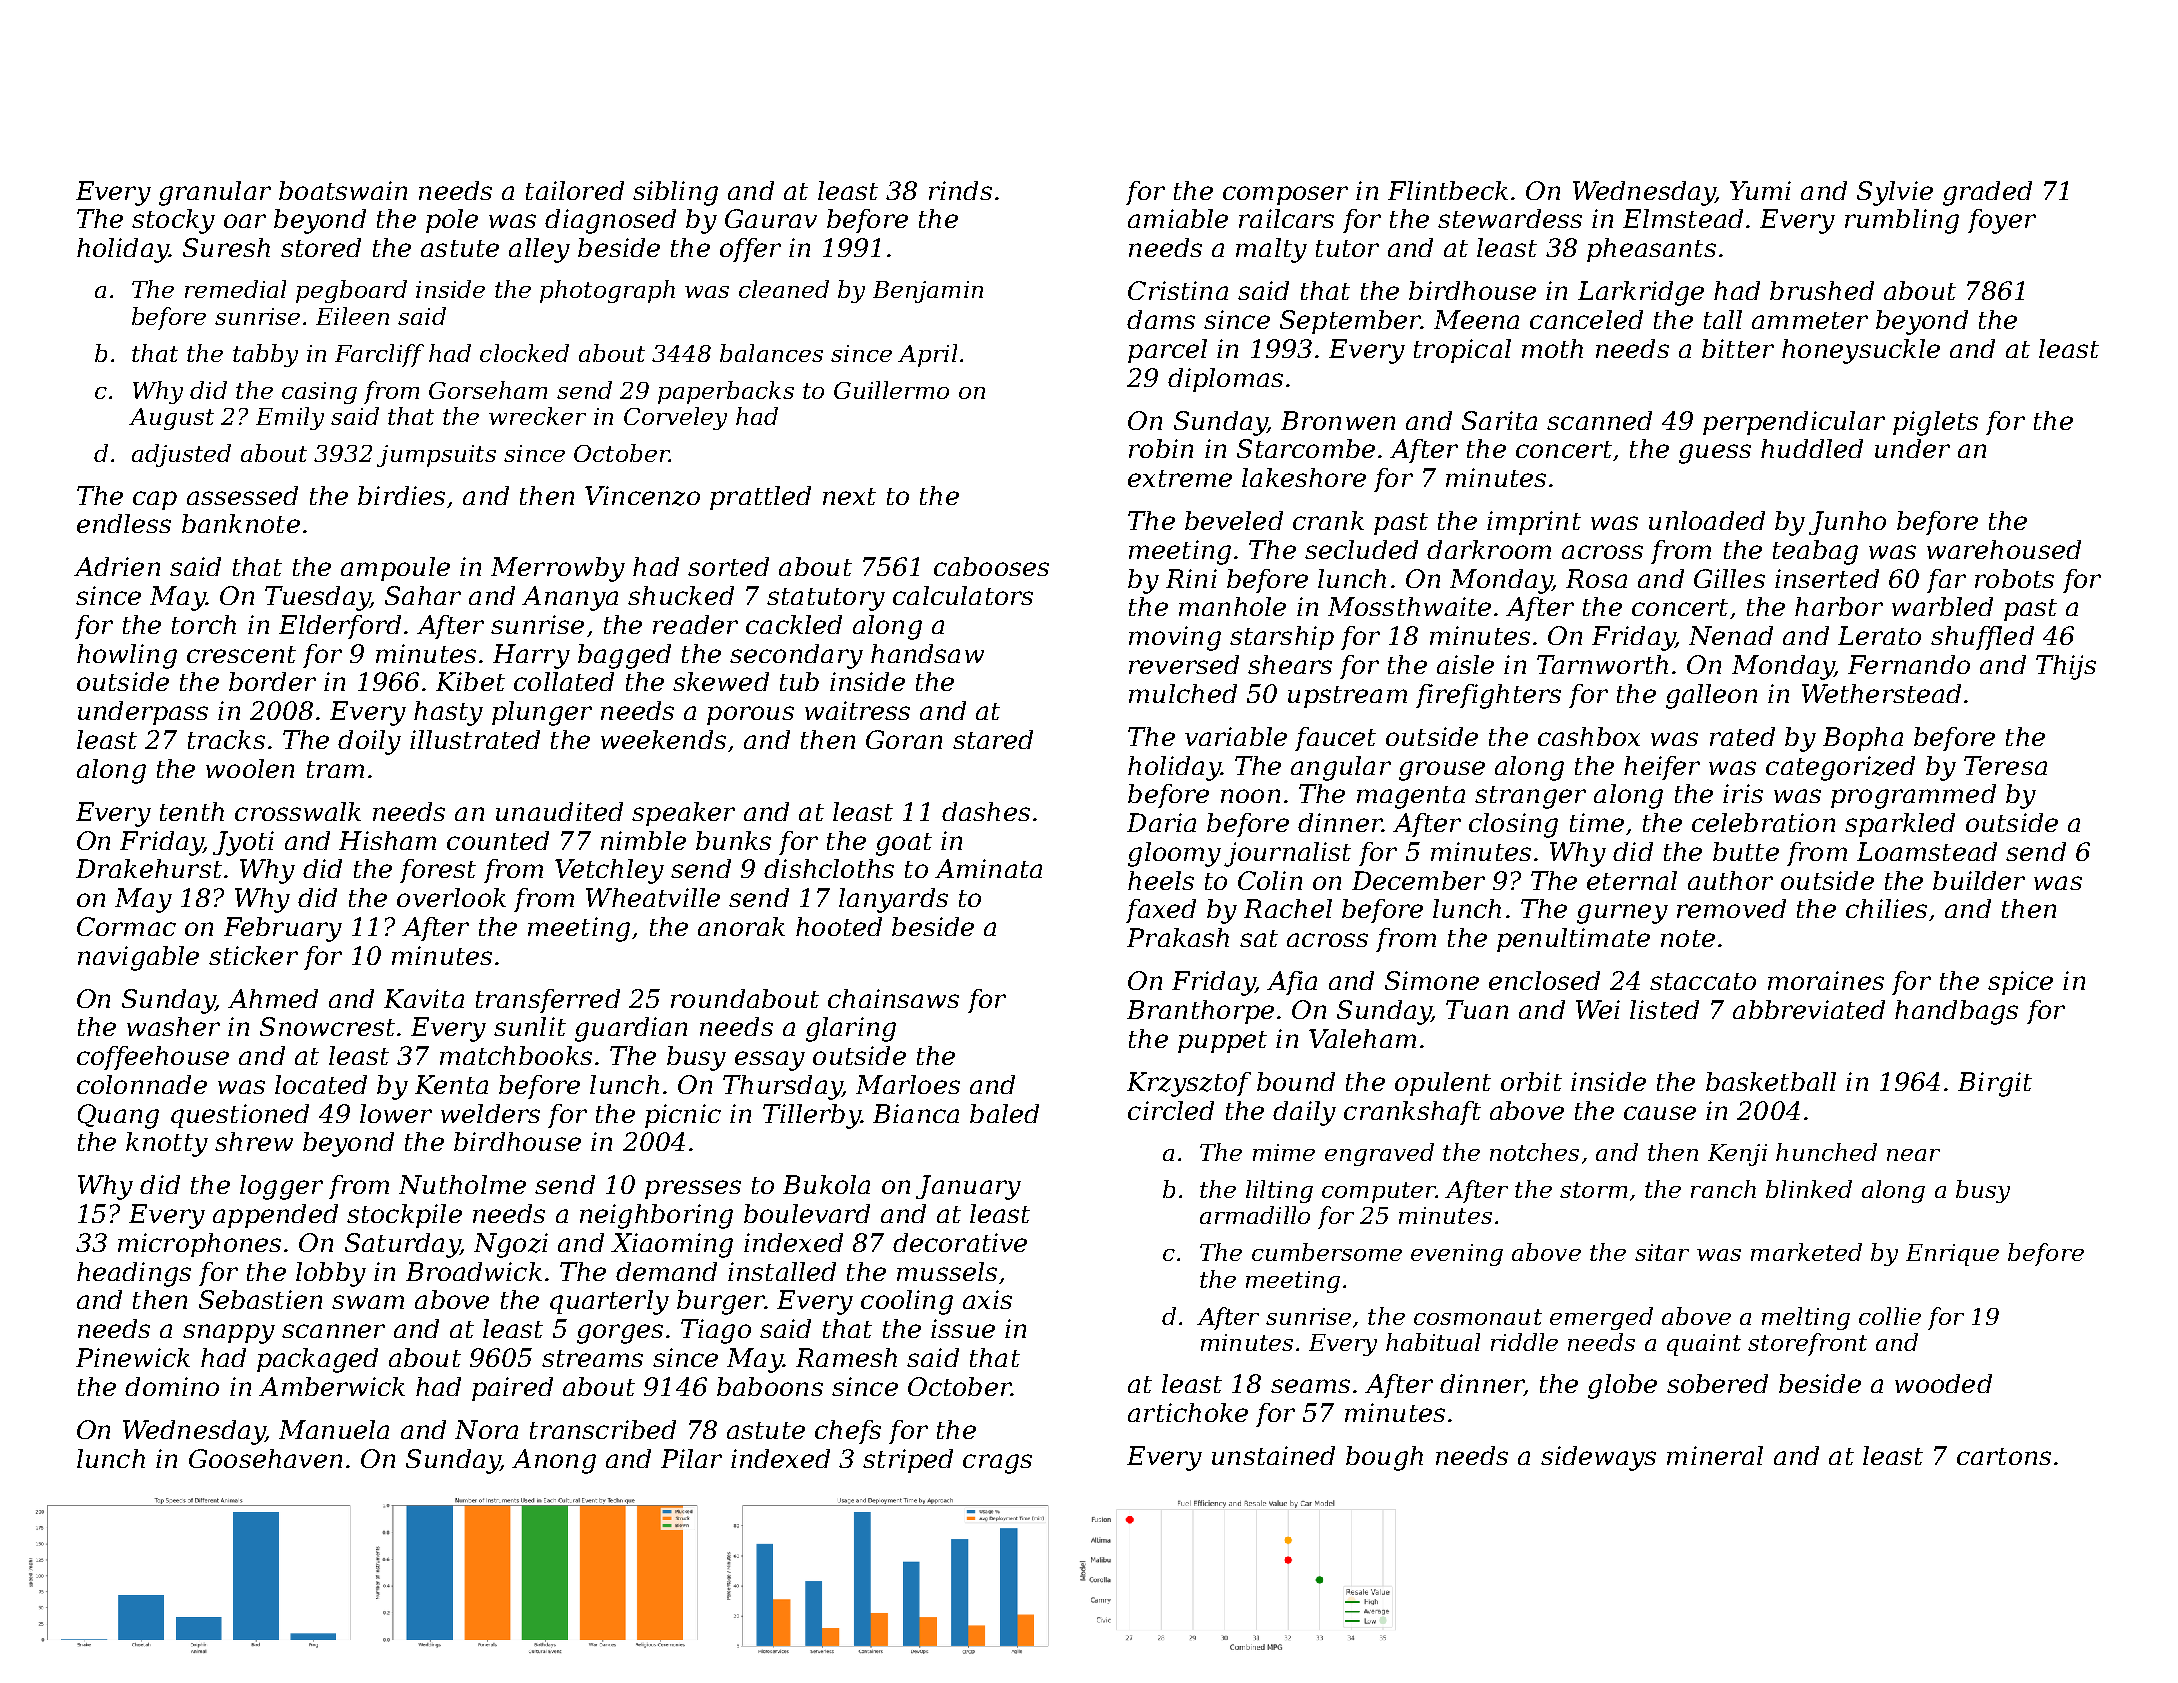  What do you see at coordinates (960, 190) in the document?
I see `rinds` at bounding box center [960, 190].
